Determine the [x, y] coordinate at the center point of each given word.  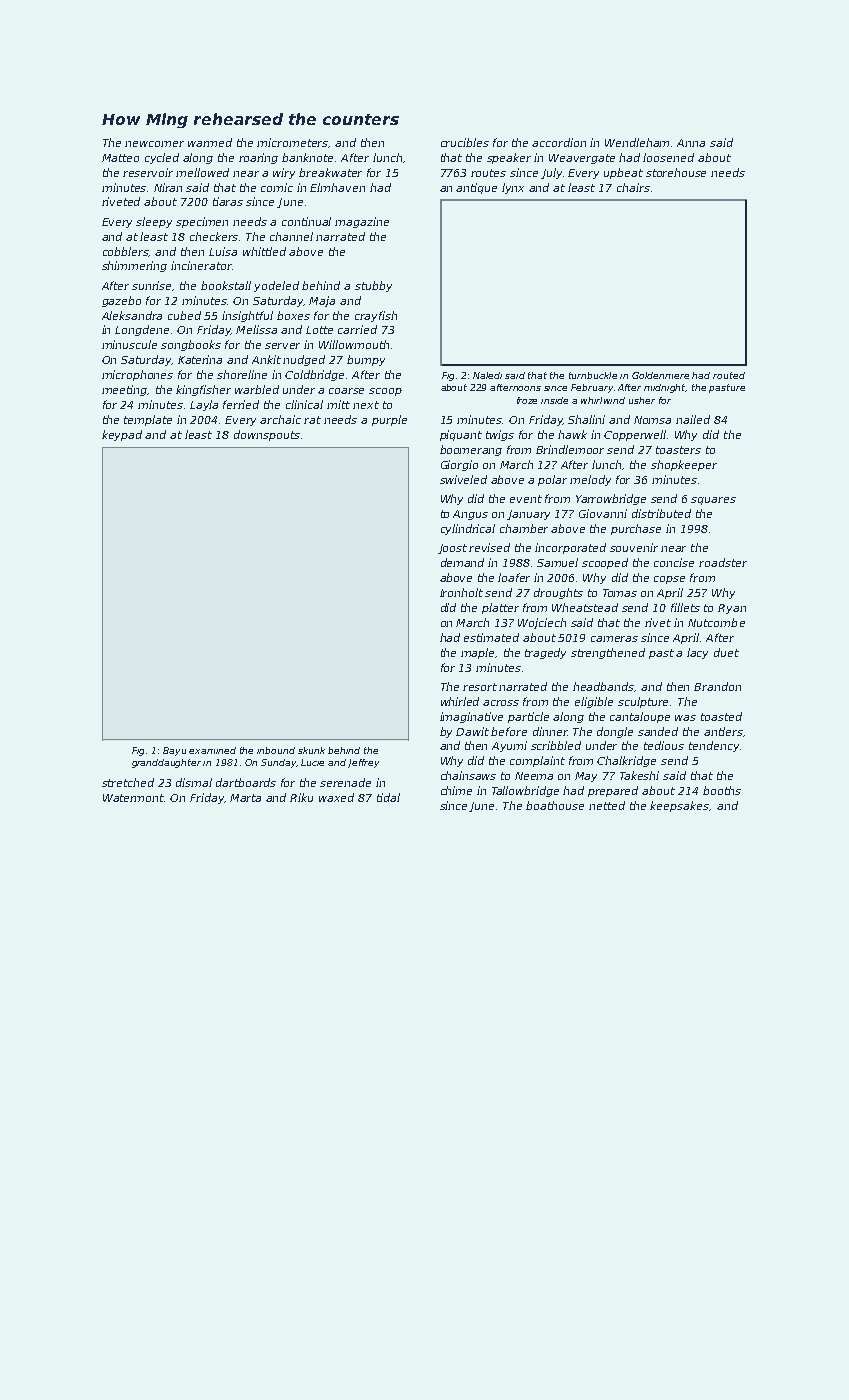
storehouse [676, 172]
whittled [264, 251]
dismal [194, 782]
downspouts [267, 435]
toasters [678, 450]
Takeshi [639, 775]
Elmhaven [337, 187]
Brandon [717, 686]
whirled [460, 701]
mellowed [202, 172]
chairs [633, 187]
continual [306, 221]
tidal [388, 797]
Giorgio [459, 465]
